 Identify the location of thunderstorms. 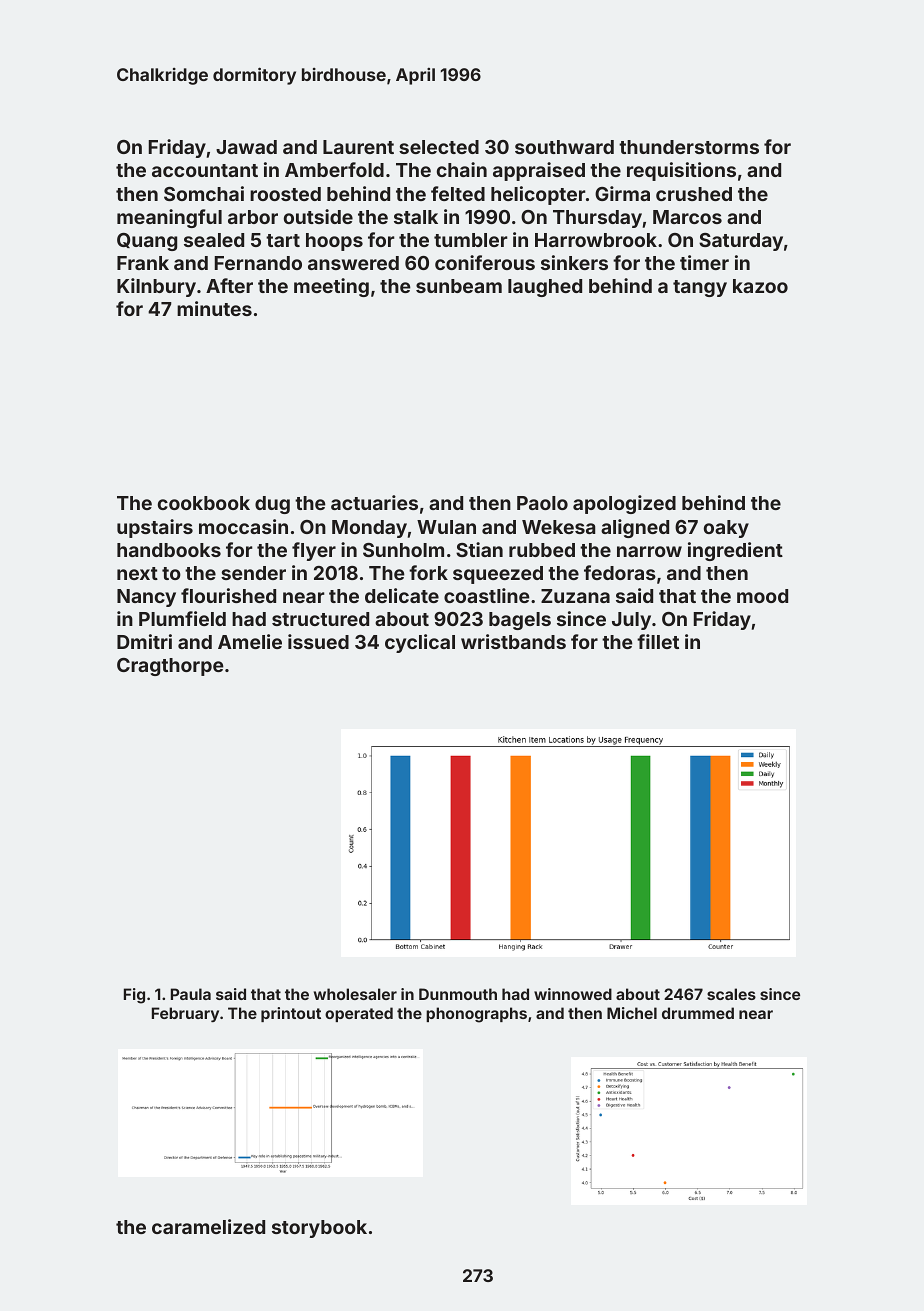
(689, 147).
